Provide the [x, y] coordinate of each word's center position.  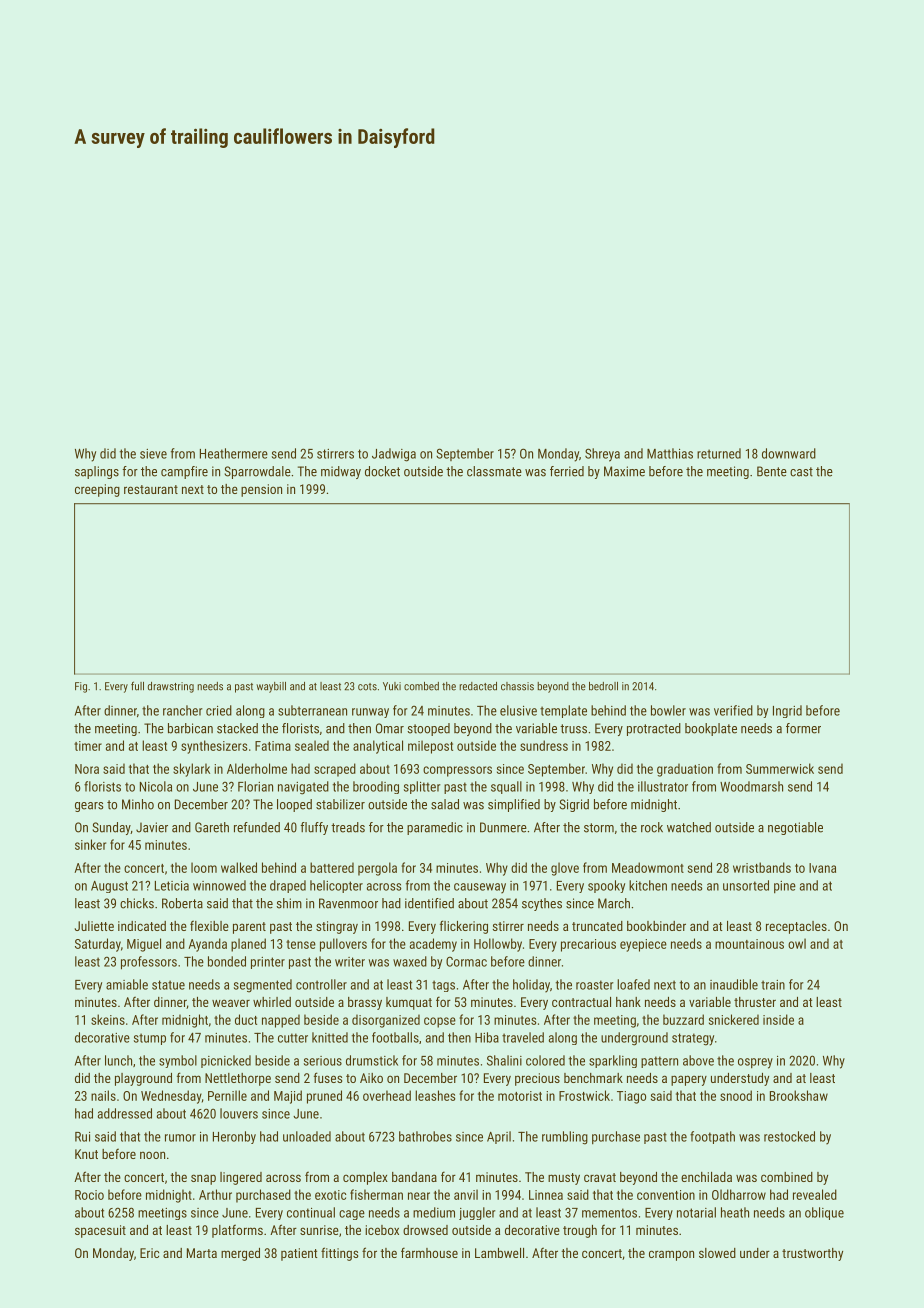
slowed [717, 1253]
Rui [82, 1137]
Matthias [670, 453]
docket [382, 471]
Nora [87, 769]
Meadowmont [648, 867]
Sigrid [574, 805]
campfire [184, 472]
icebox [382, 1230]
